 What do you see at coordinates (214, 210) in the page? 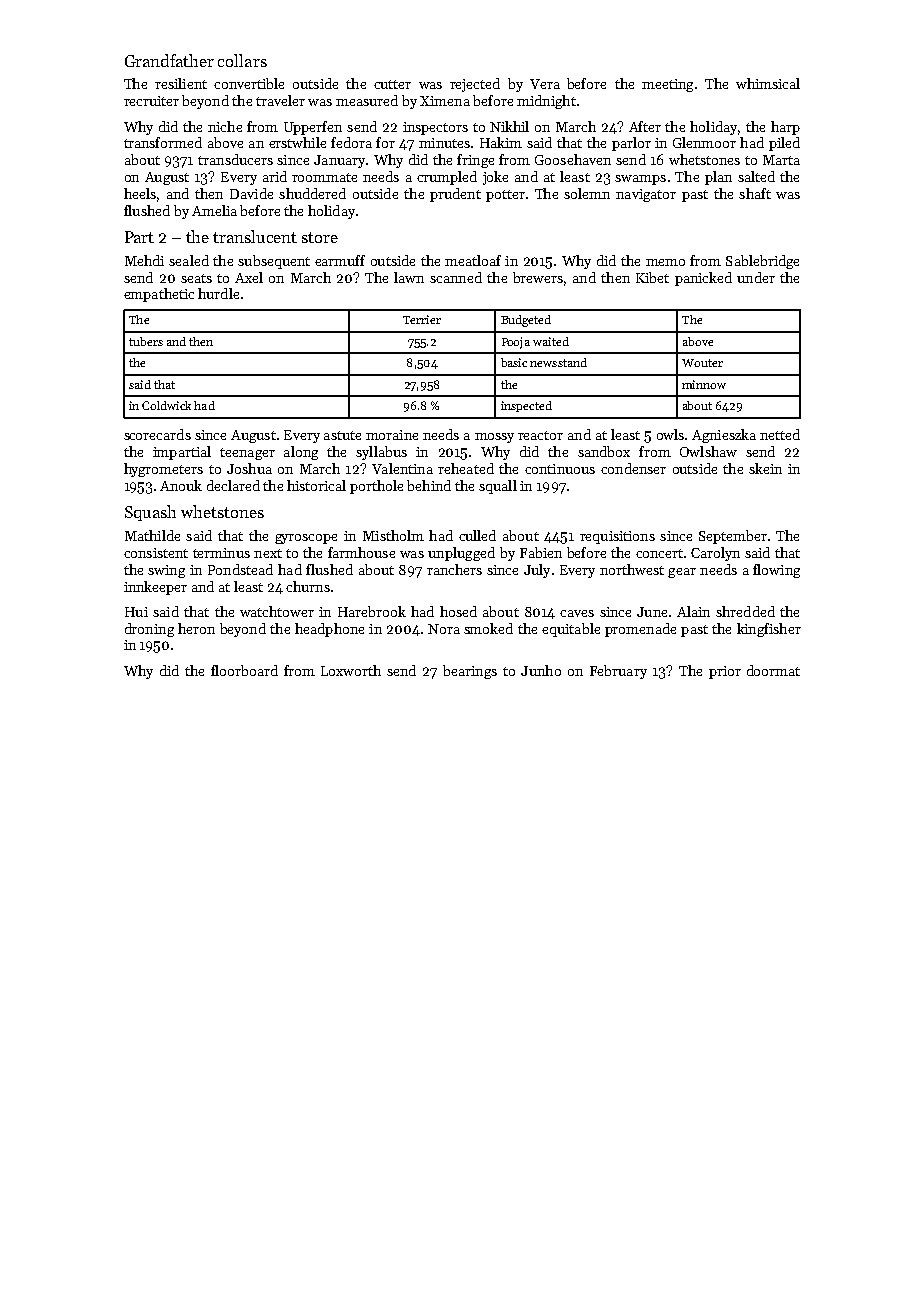
I see `Amelia` at bounding box center [214, 210].
